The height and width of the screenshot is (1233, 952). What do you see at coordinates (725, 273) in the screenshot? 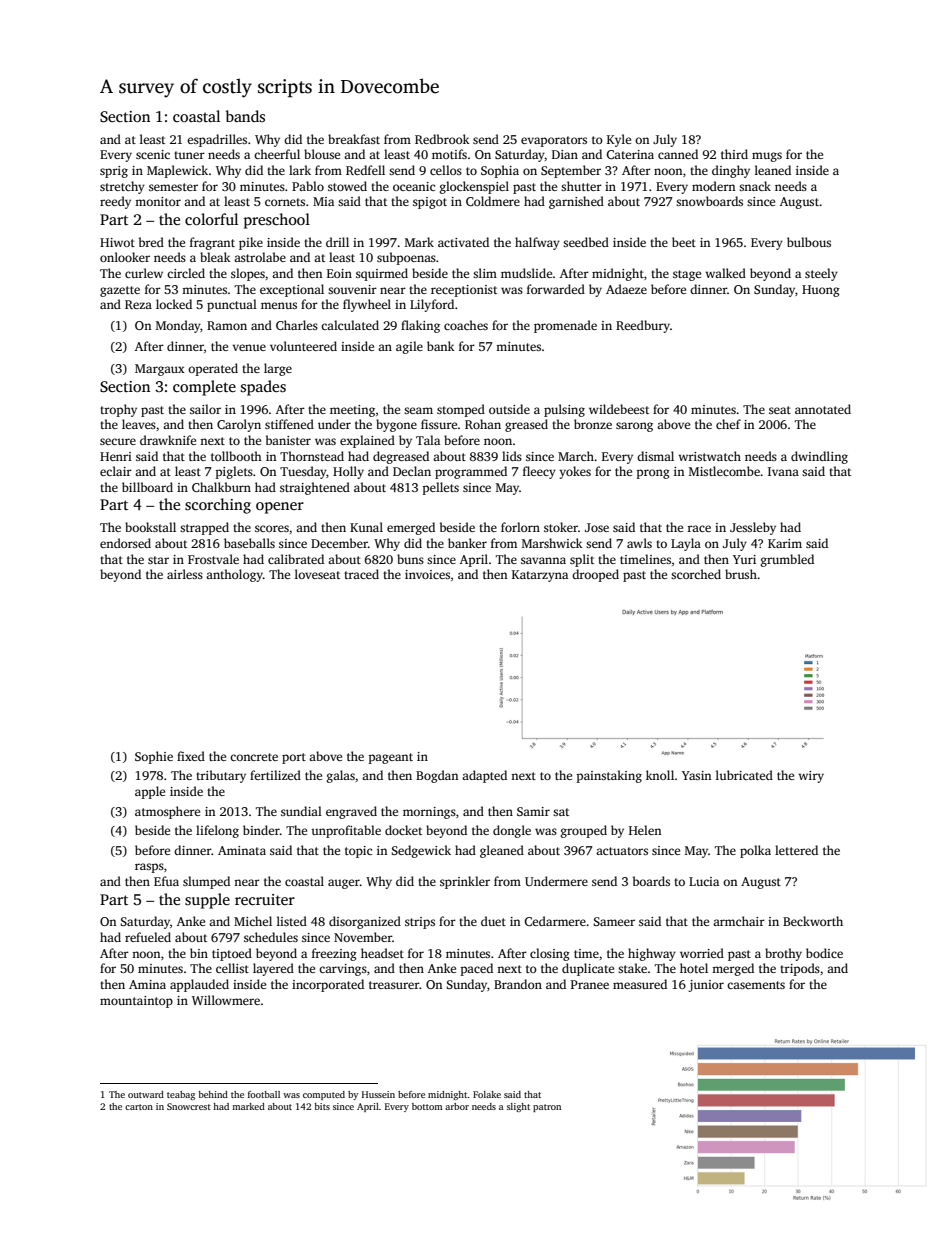
I see `walked` at bounding box center [725, 273].
